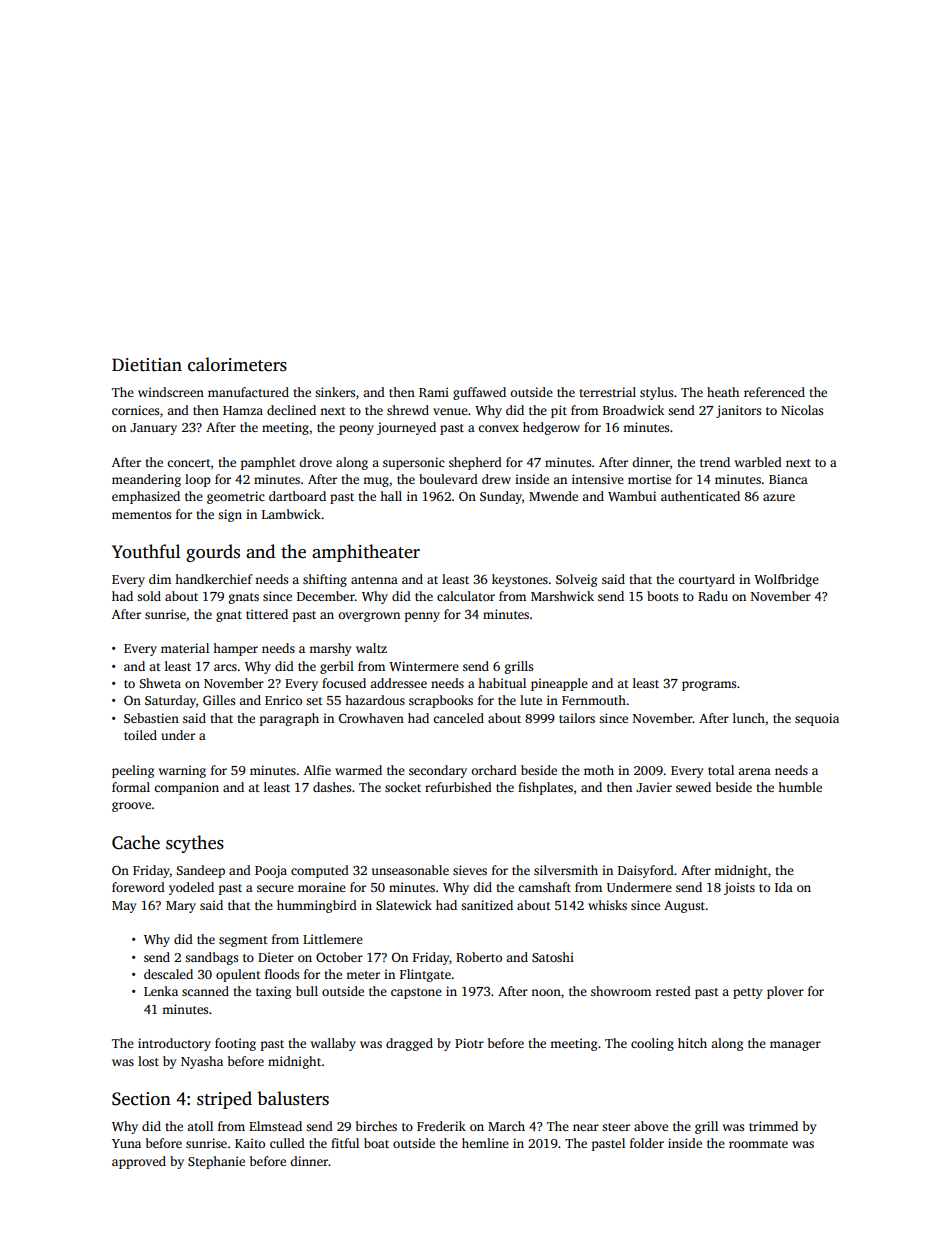  Describe the element at coordinates (282, 974) in the image. I see `floods` at that location.
